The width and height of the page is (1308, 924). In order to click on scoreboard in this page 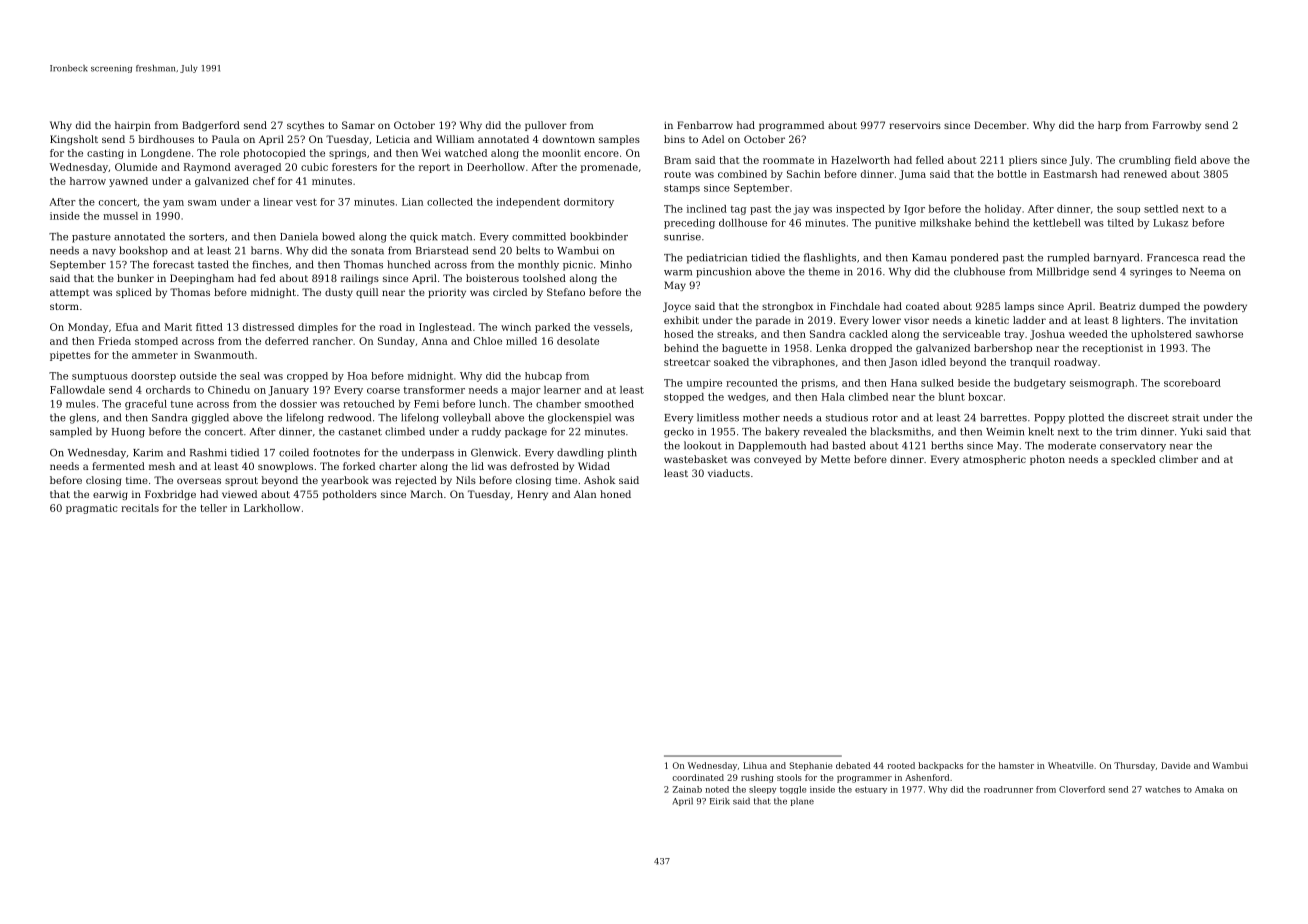, I will do `click(1192, 383)`.
